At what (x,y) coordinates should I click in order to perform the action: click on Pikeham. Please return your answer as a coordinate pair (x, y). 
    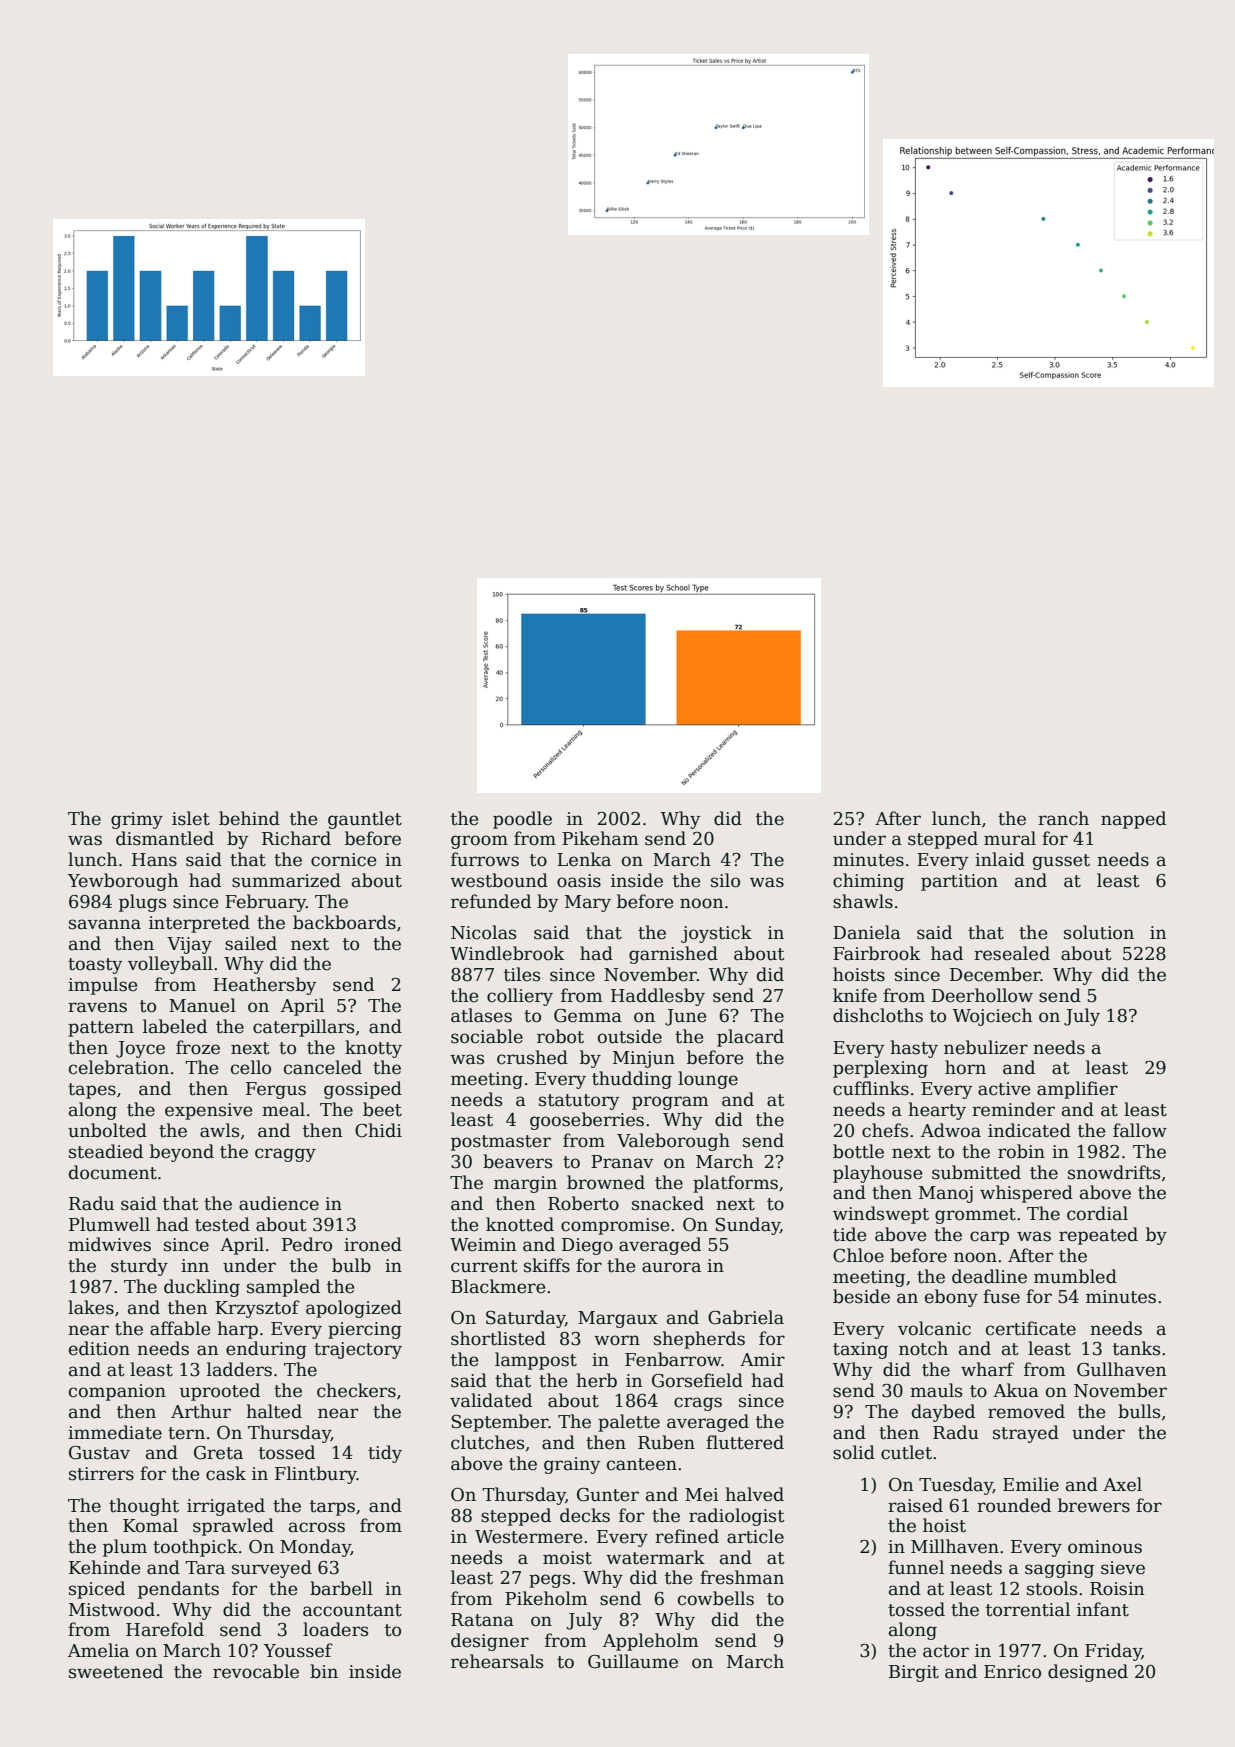
    Looking at the image, I should click on (600, 838).
